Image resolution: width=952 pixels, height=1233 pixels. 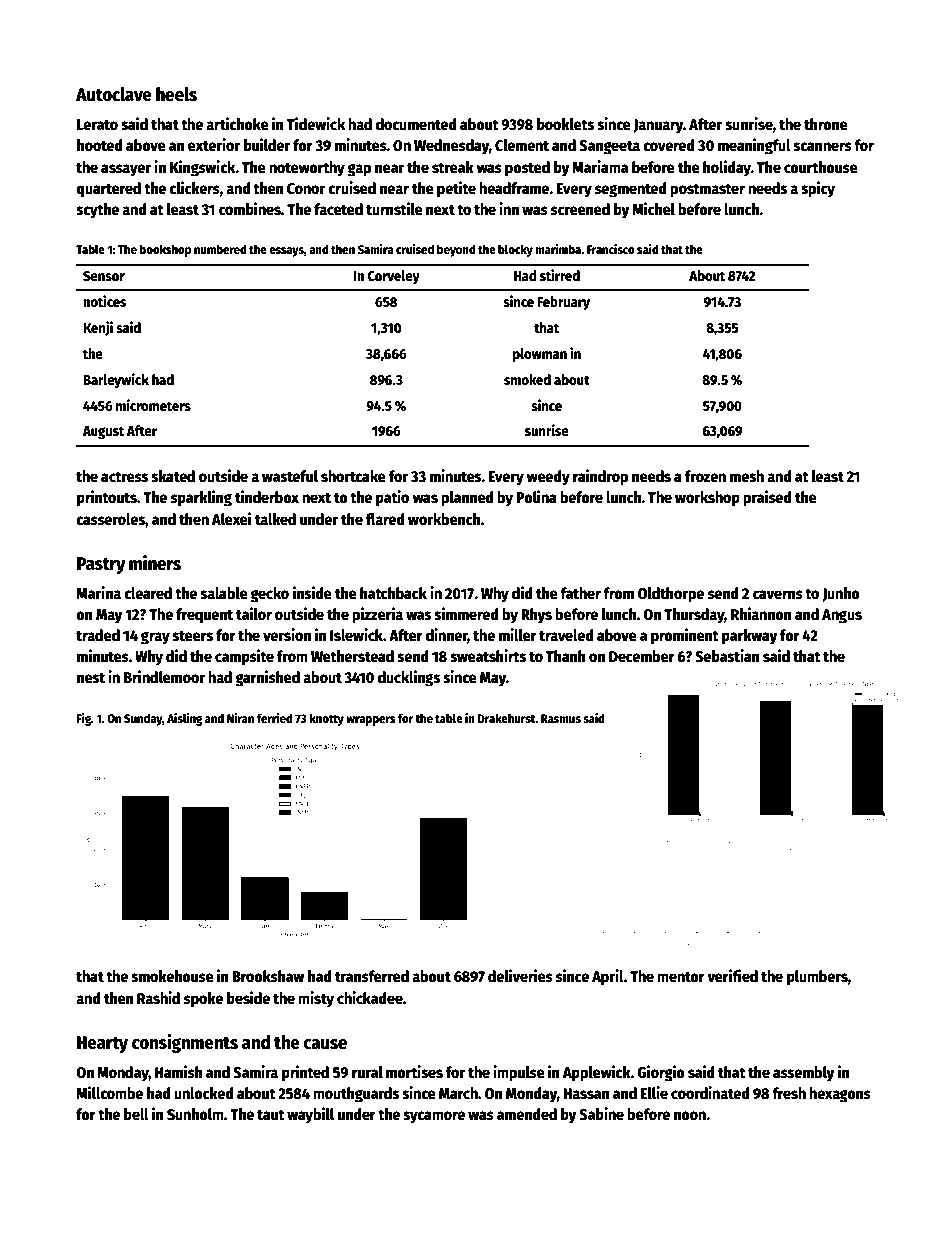 What do you see at coordinates (203, 168) in the page?
I see `Kingswick` at bounding box center [203, 168].
